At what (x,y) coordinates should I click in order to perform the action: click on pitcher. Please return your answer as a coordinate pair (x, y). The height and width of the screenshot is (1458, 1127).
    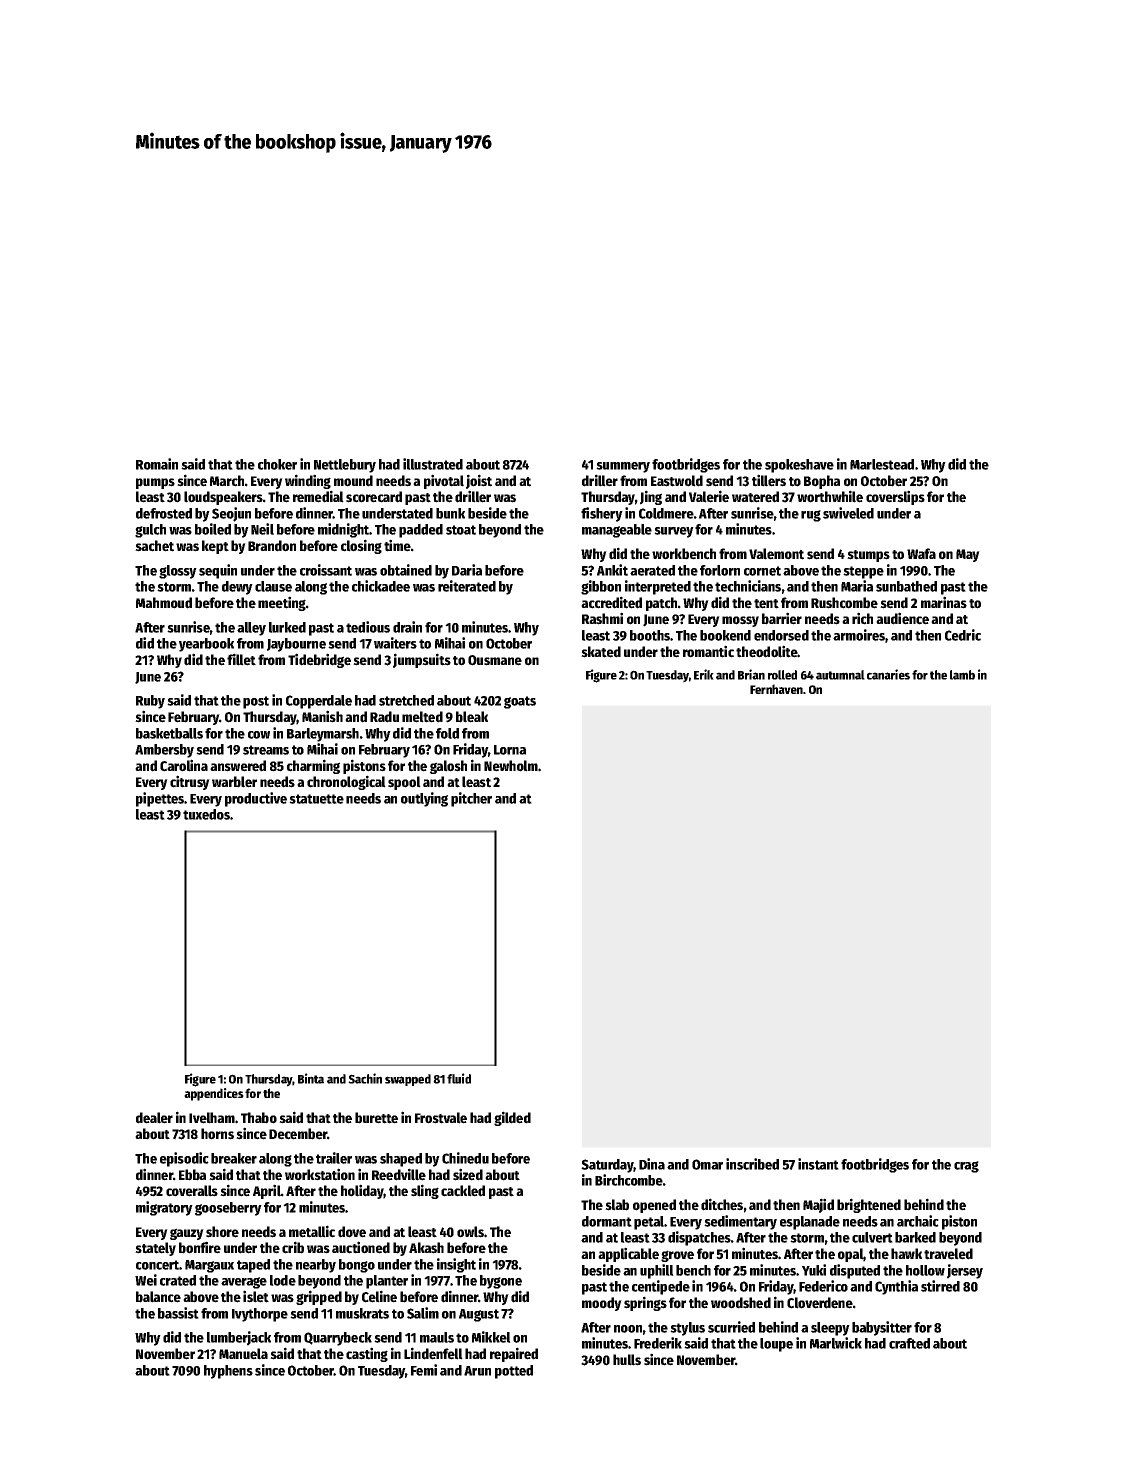
    Looking at the image, I should click on (471, 799).
